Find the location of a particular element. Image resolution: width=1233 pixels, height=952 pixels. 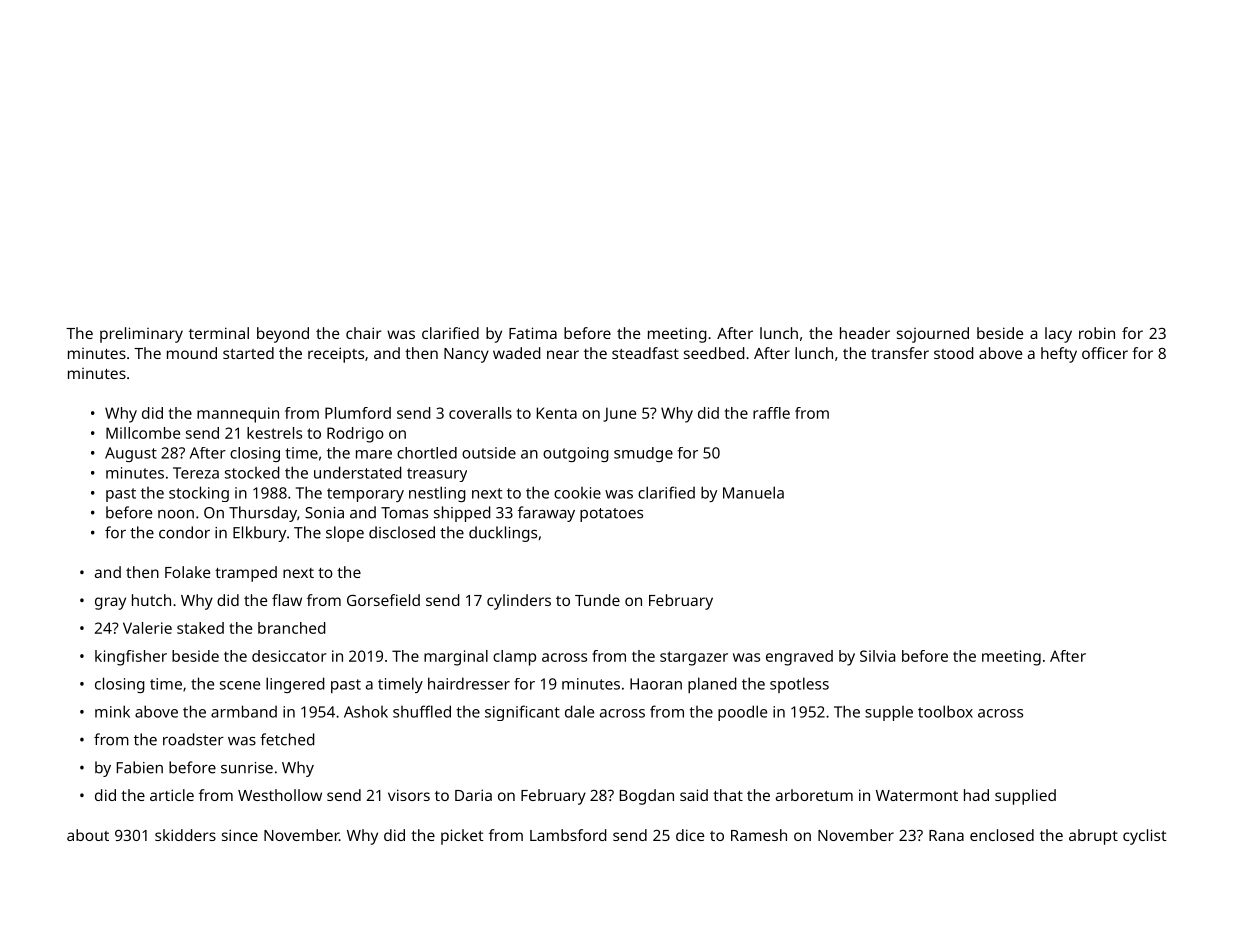

dice is located at coordinates (690, 835).
